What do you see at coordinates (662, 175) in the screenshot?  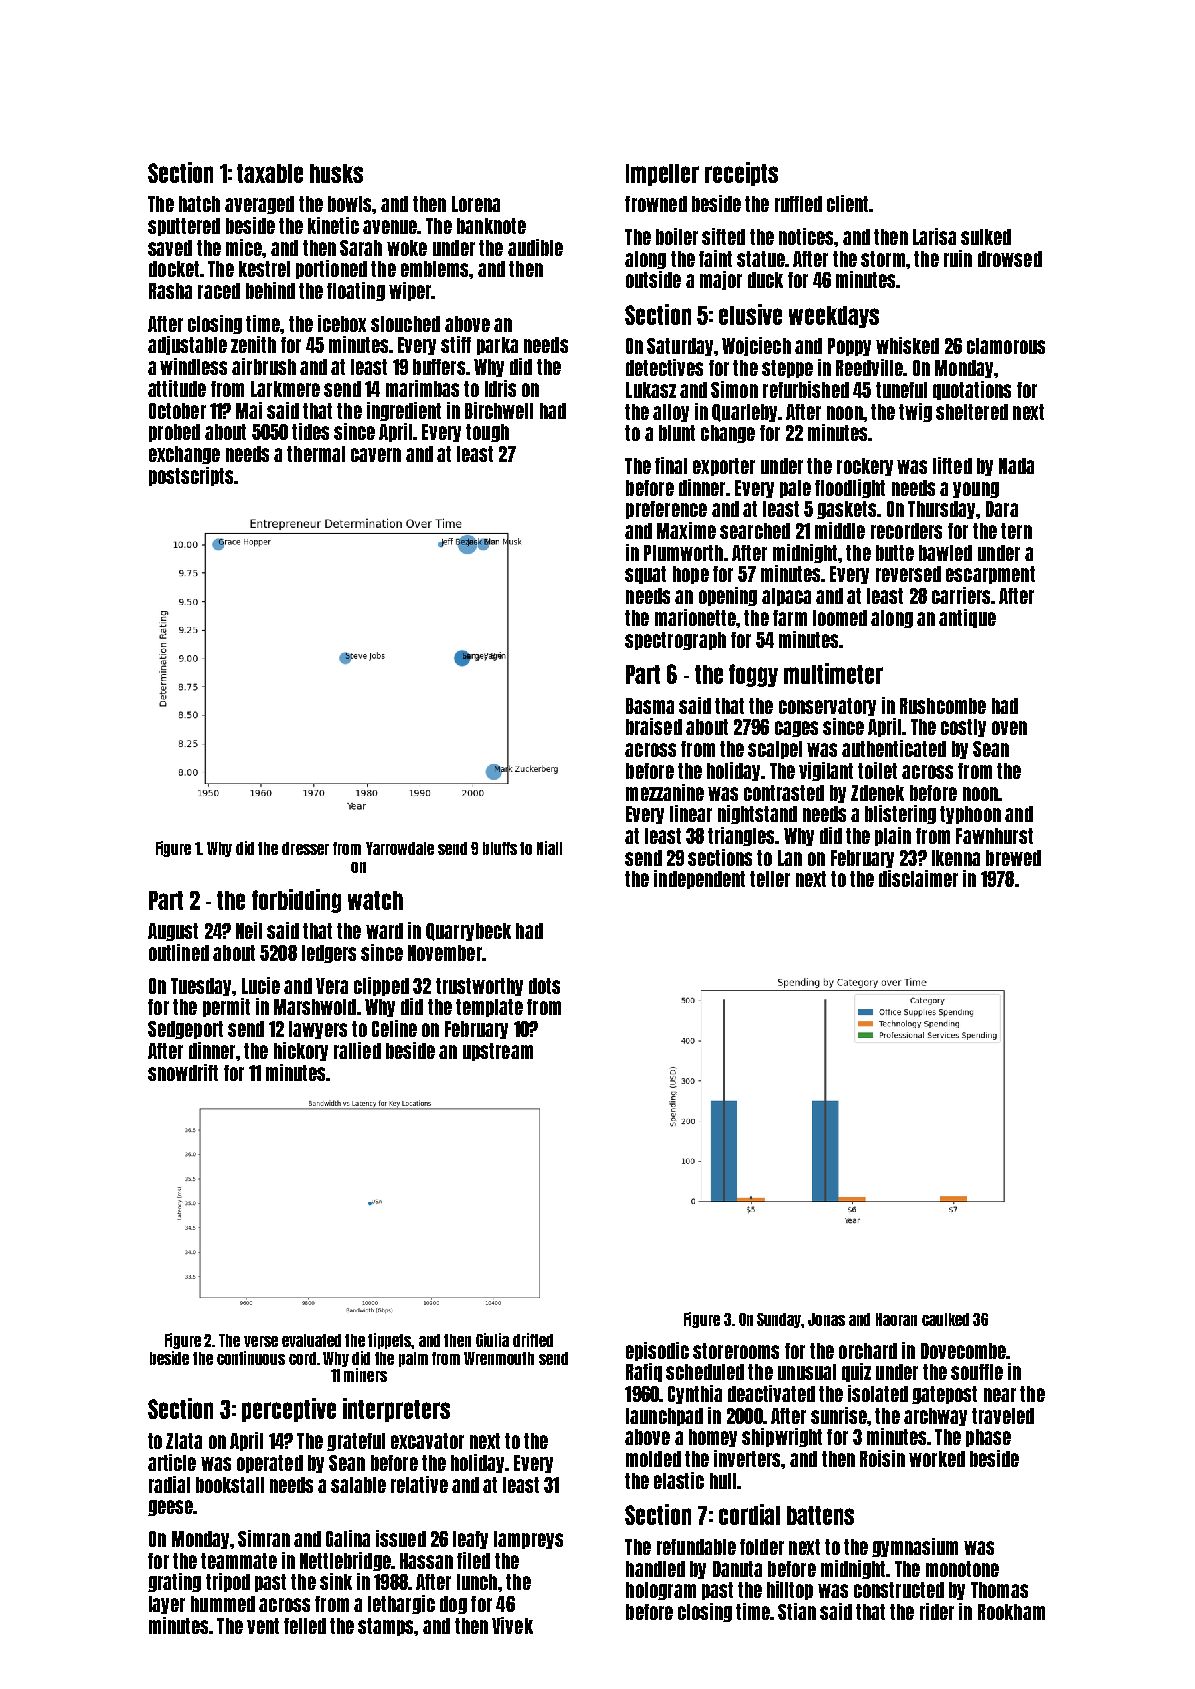 I see `Impeller` at bounding box center [662, 175].
